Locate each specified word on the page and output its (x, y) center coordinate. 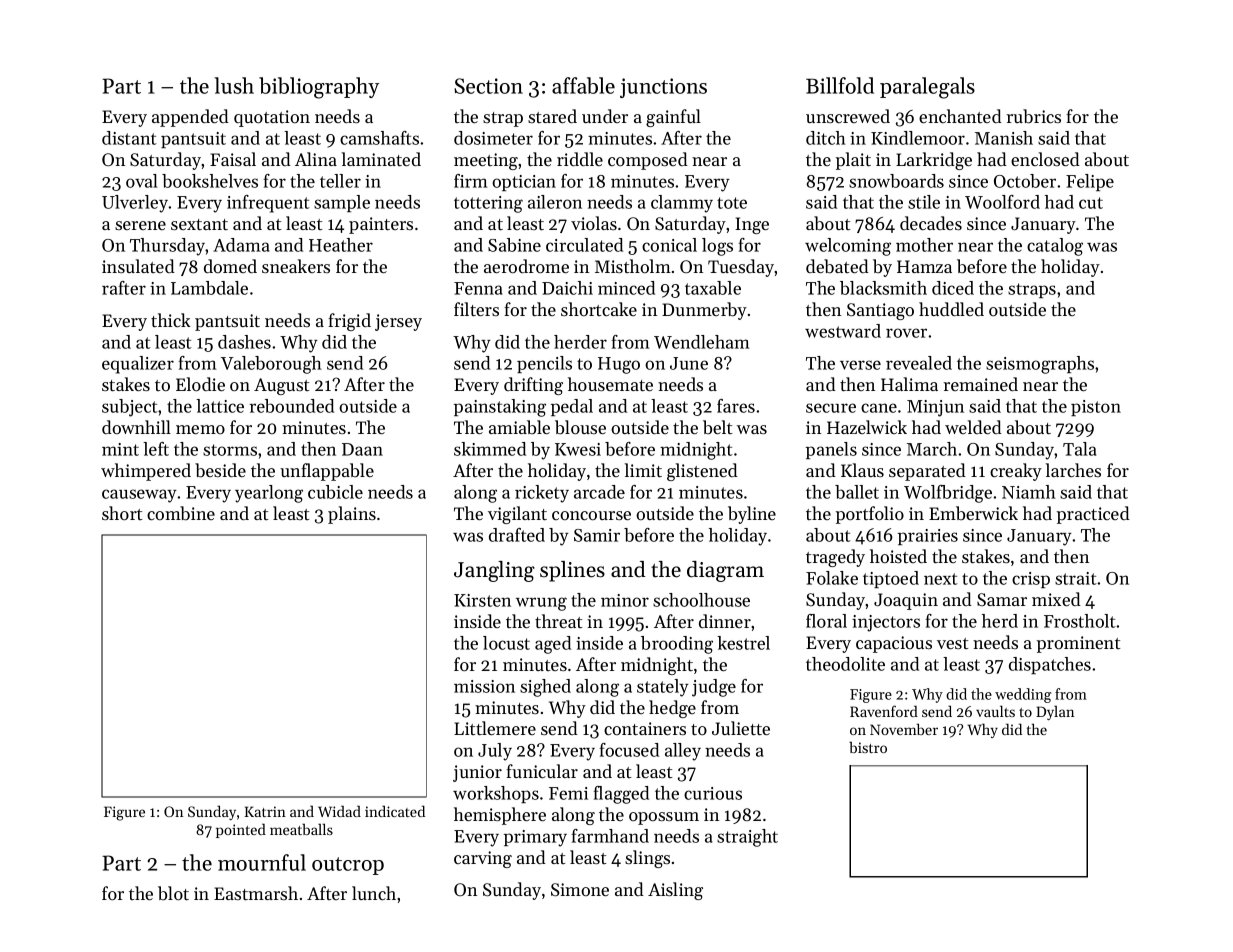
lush (234, 85)
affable (583, 85)
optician (524, 183)
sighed (545, 688)
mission (484, 686)
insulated (138, 266)
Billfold (840, 85)
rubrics (1033, 116)
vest (953, 643)
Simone (580, 889)
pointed (241, 830)
